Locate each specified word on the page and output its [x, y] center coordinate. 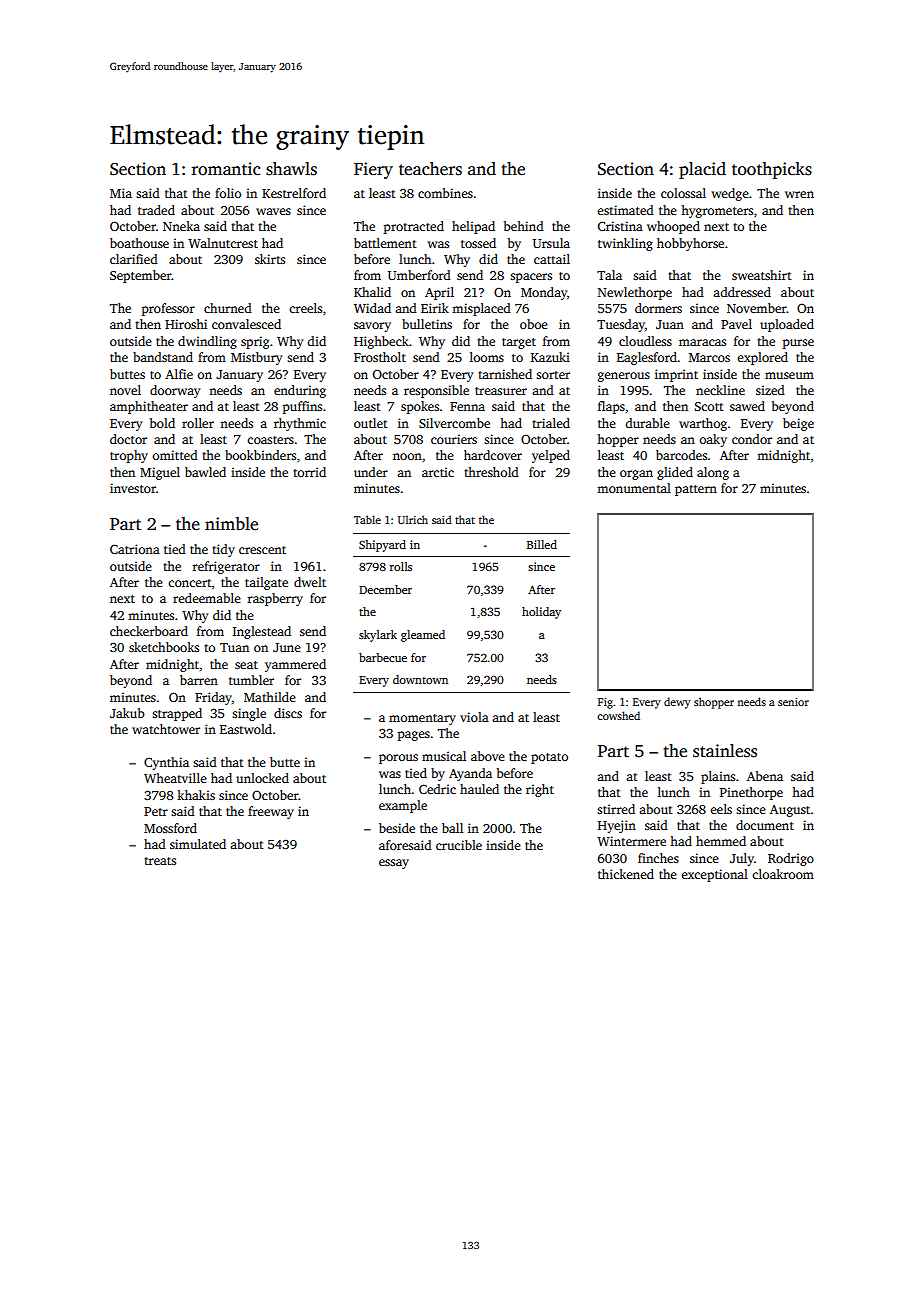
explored [762, 358]
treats [160, 861]
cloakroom [783, 874]
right [540, 790]
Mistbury [256, 358]
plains [718, 777]
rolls [401, 566]
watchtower [166, 729]
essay [394, 864]
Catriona [135, 549]
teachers [430, 169]
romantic [225, 169]
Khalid [372, 292]
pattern [696, 490]
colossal [683, 193]
